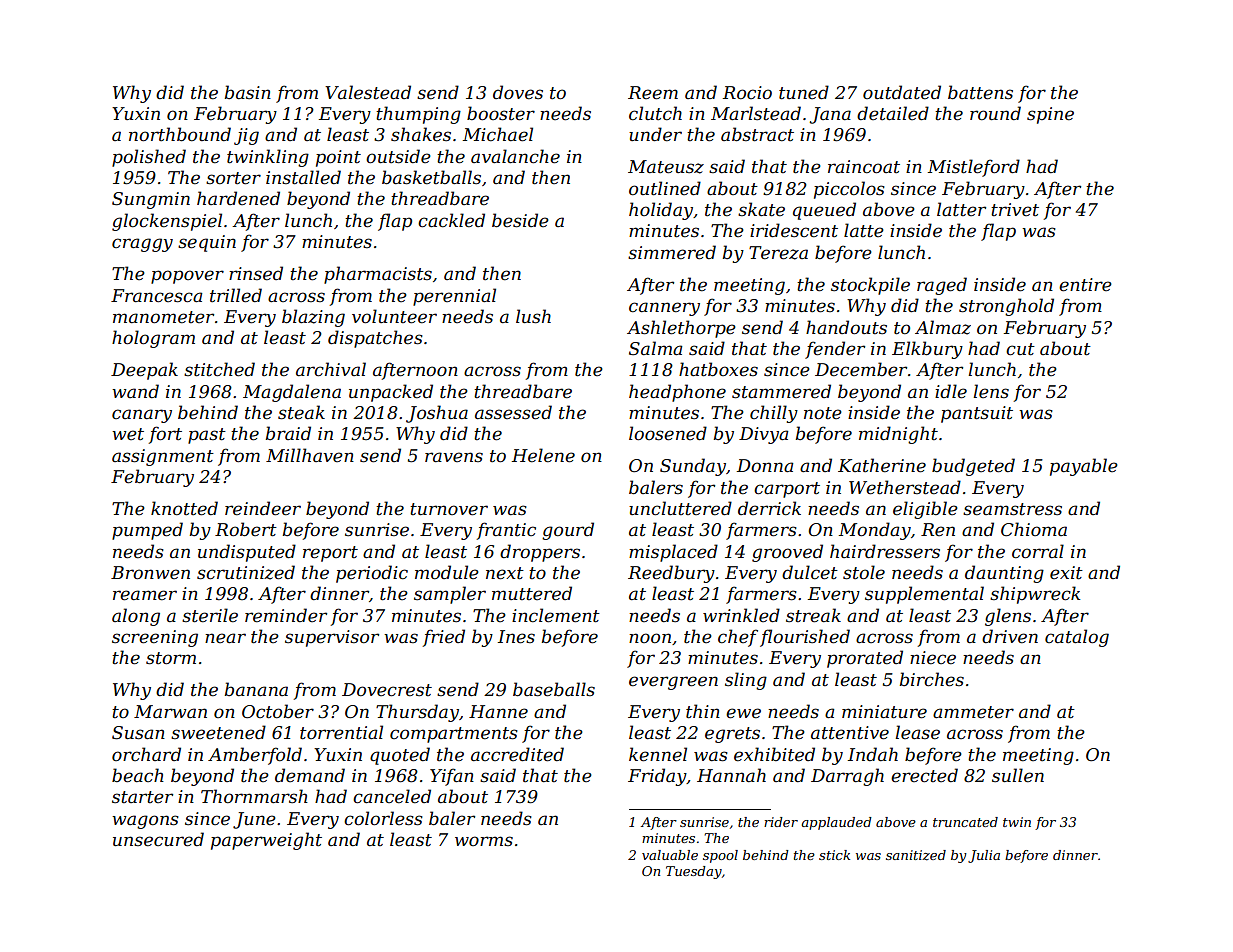  I want to click on Tuesday, so click(694, 872).
